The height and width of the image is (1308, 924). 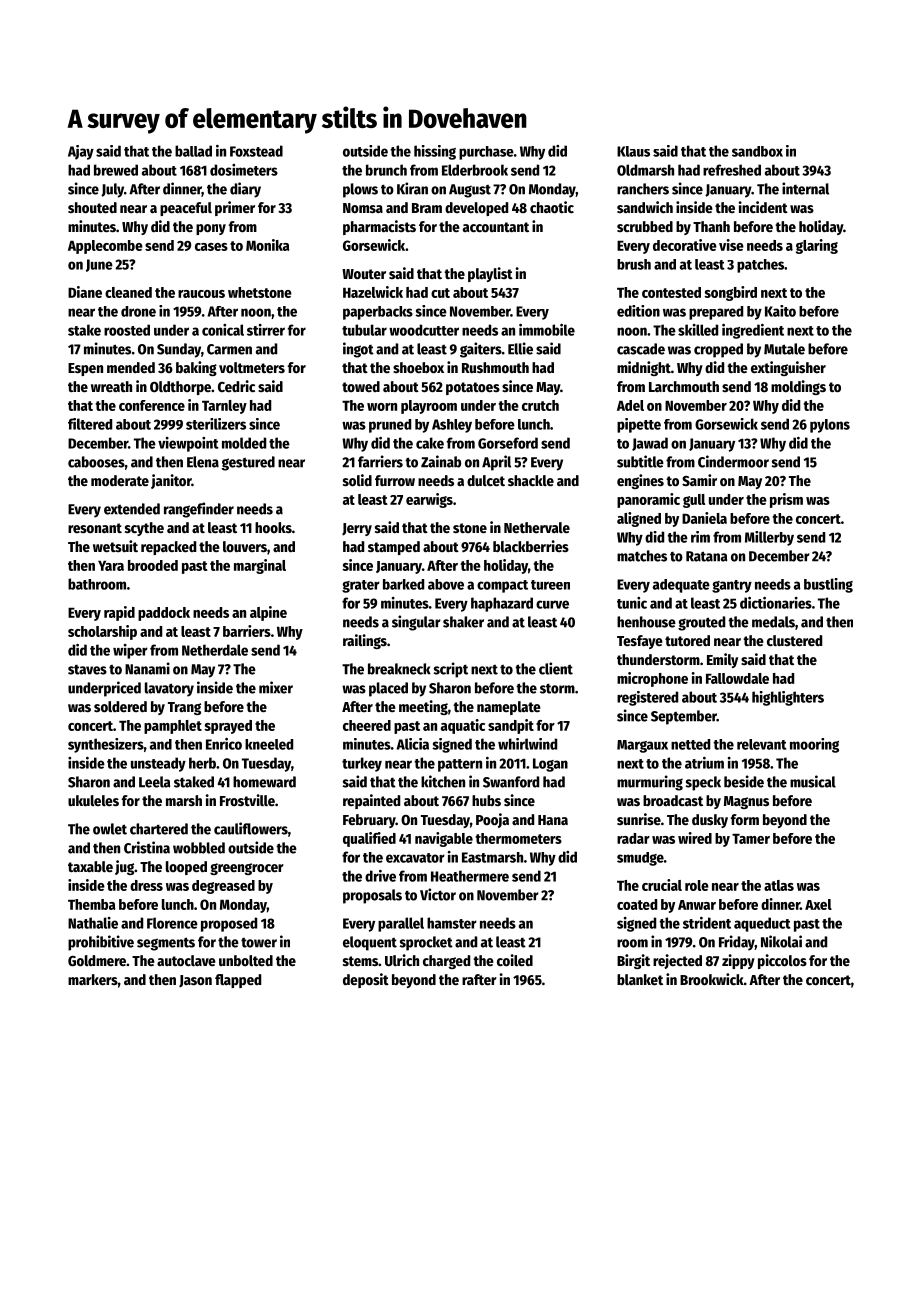 What do you see at coordinates (690, 744) in the image?
I see `netted` at bounding box center [690, 744].
